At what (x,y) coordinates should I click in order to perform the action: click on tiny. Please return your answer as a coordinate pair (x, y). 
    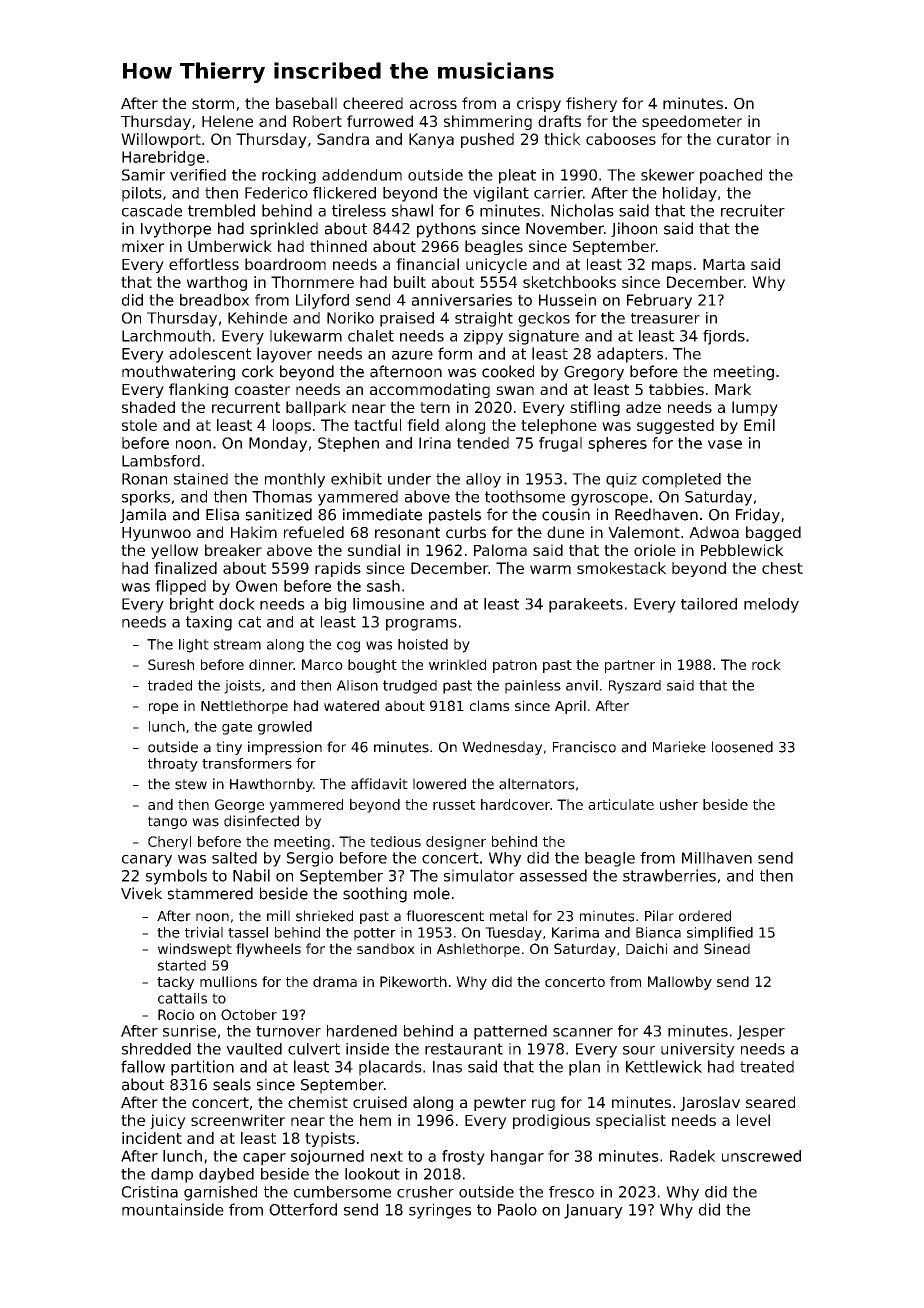
    Looking at the image, I should click on (229, 748).
